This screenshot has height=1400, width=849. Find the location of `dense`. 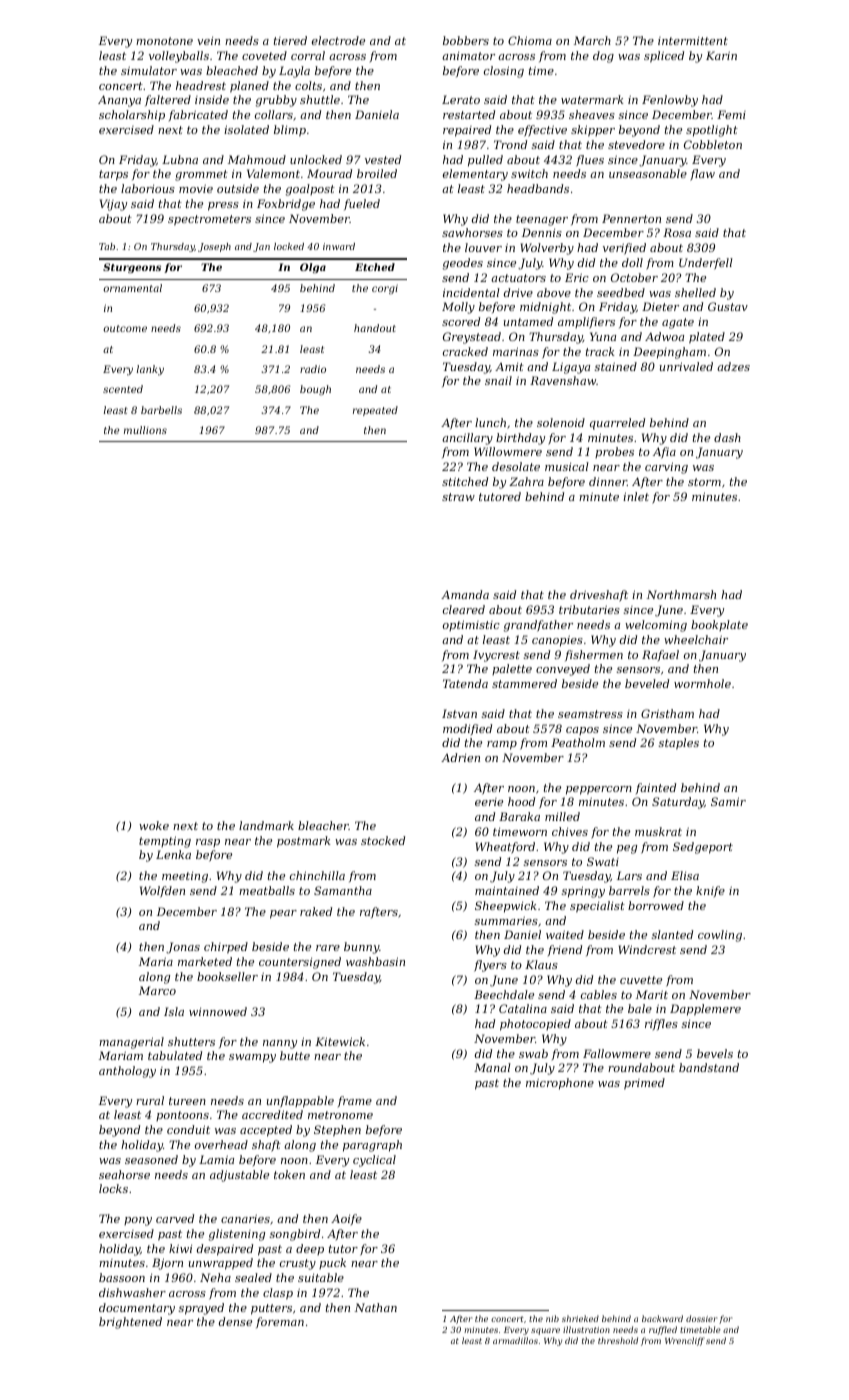

dense is located at coordinates (235, 1321).
